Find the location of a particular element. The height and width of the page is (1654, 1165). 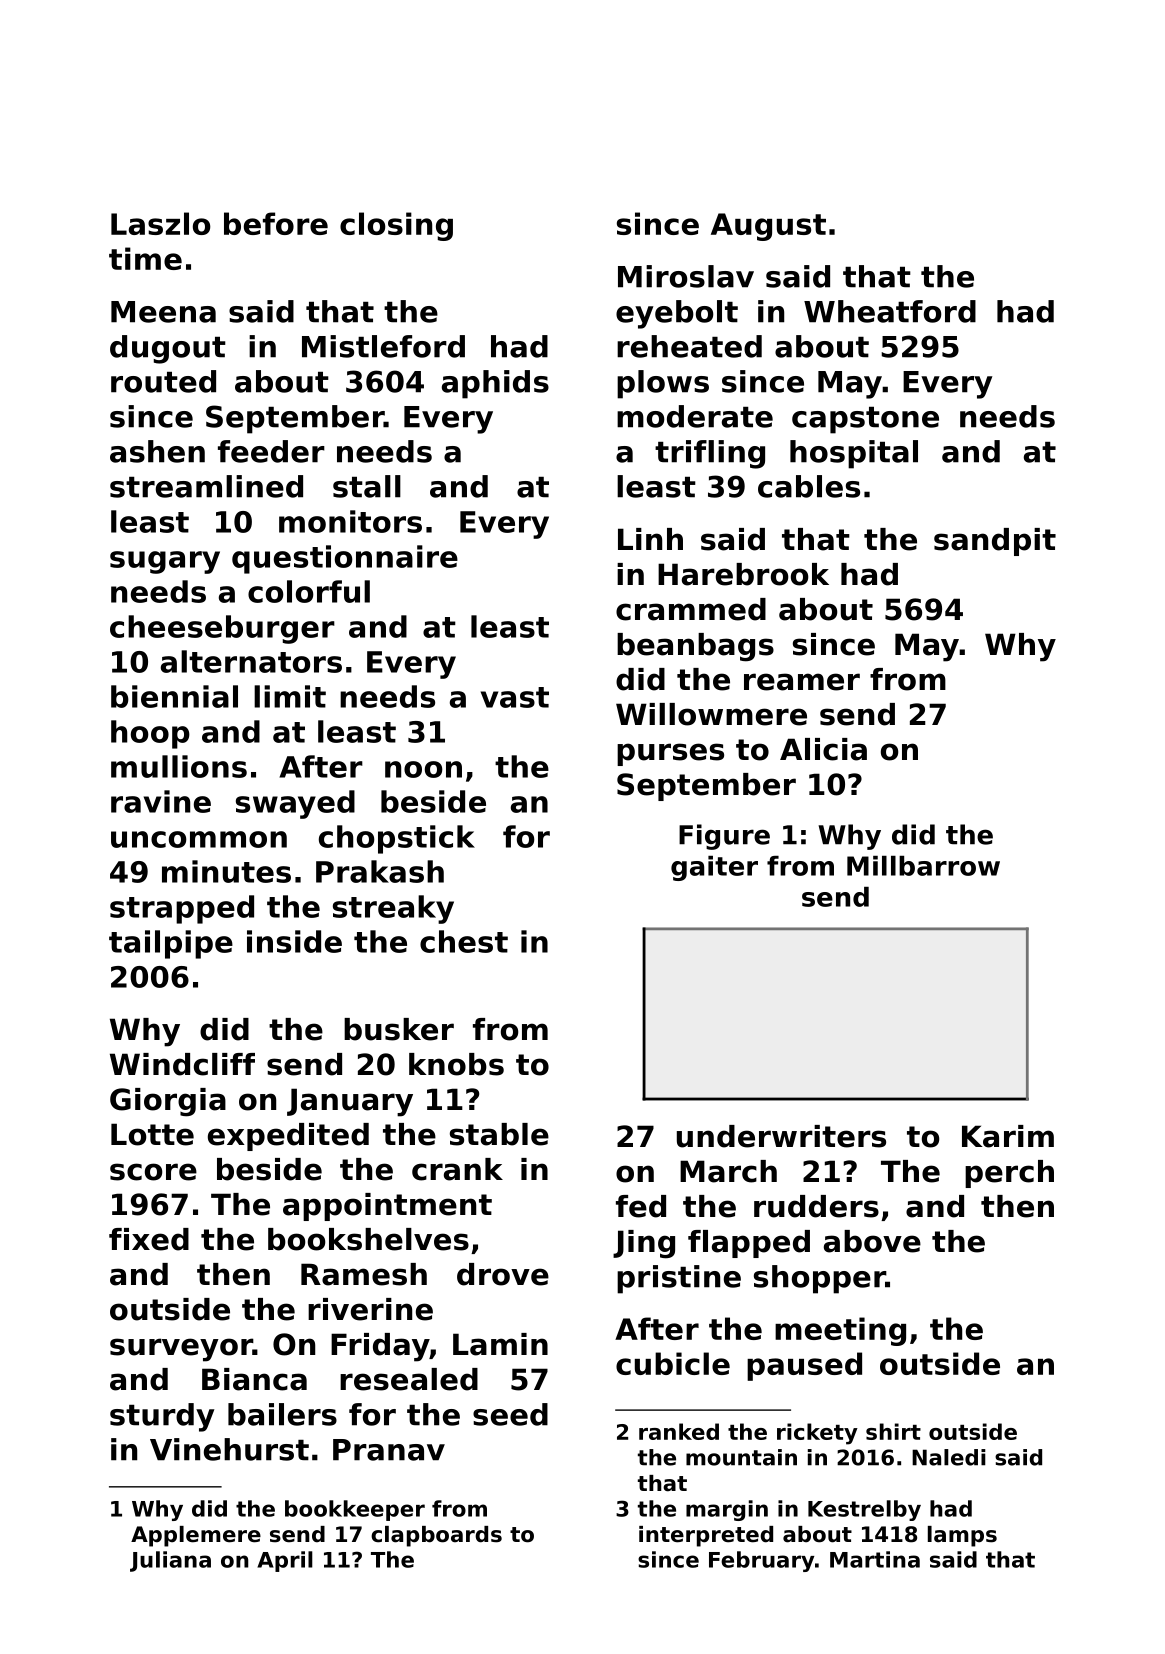

Wheatford is located at coordinates (890, 311).
